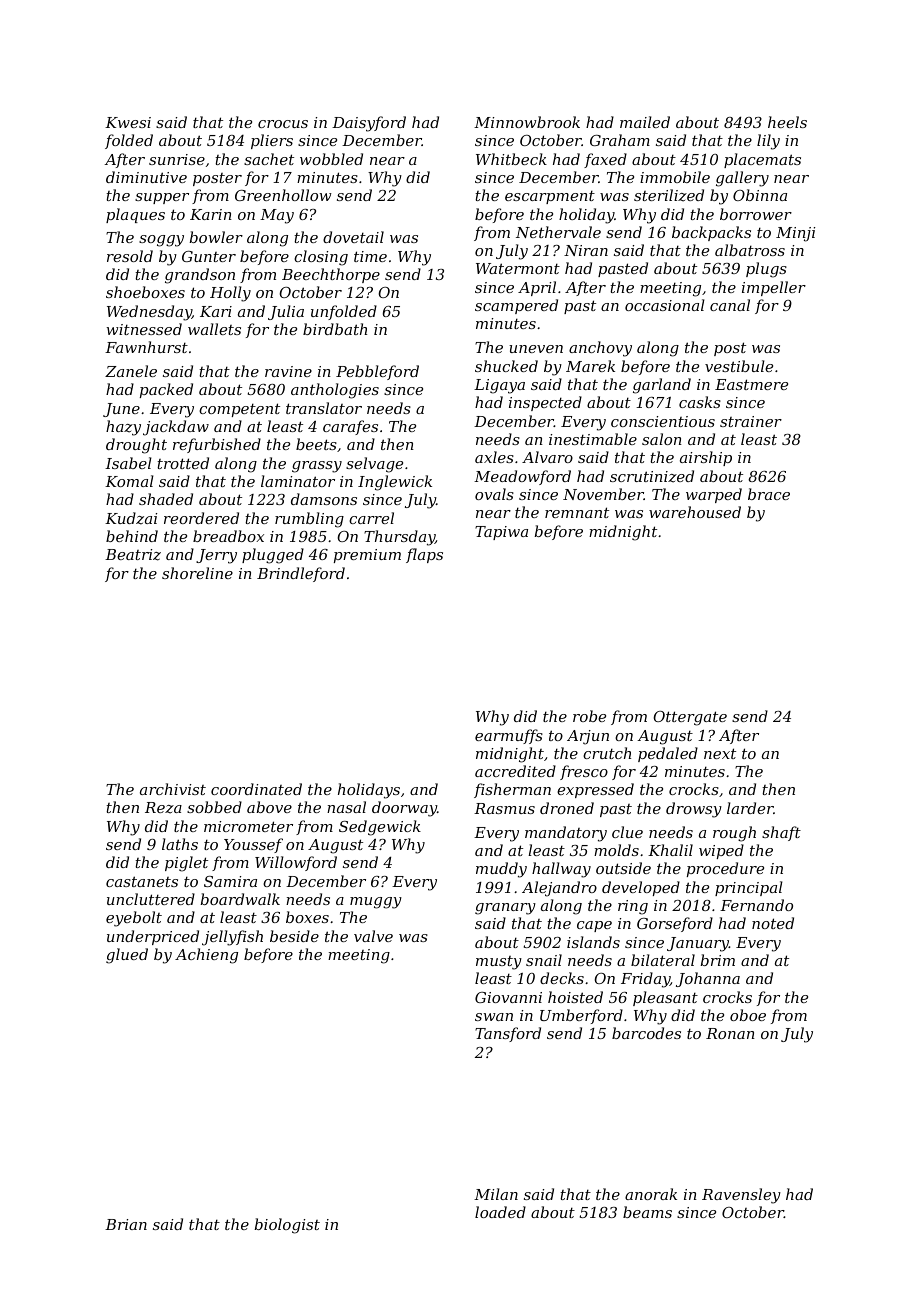 The width and height of the screenshot is (924, 1308). I want to click on April, so click(537, 288).
